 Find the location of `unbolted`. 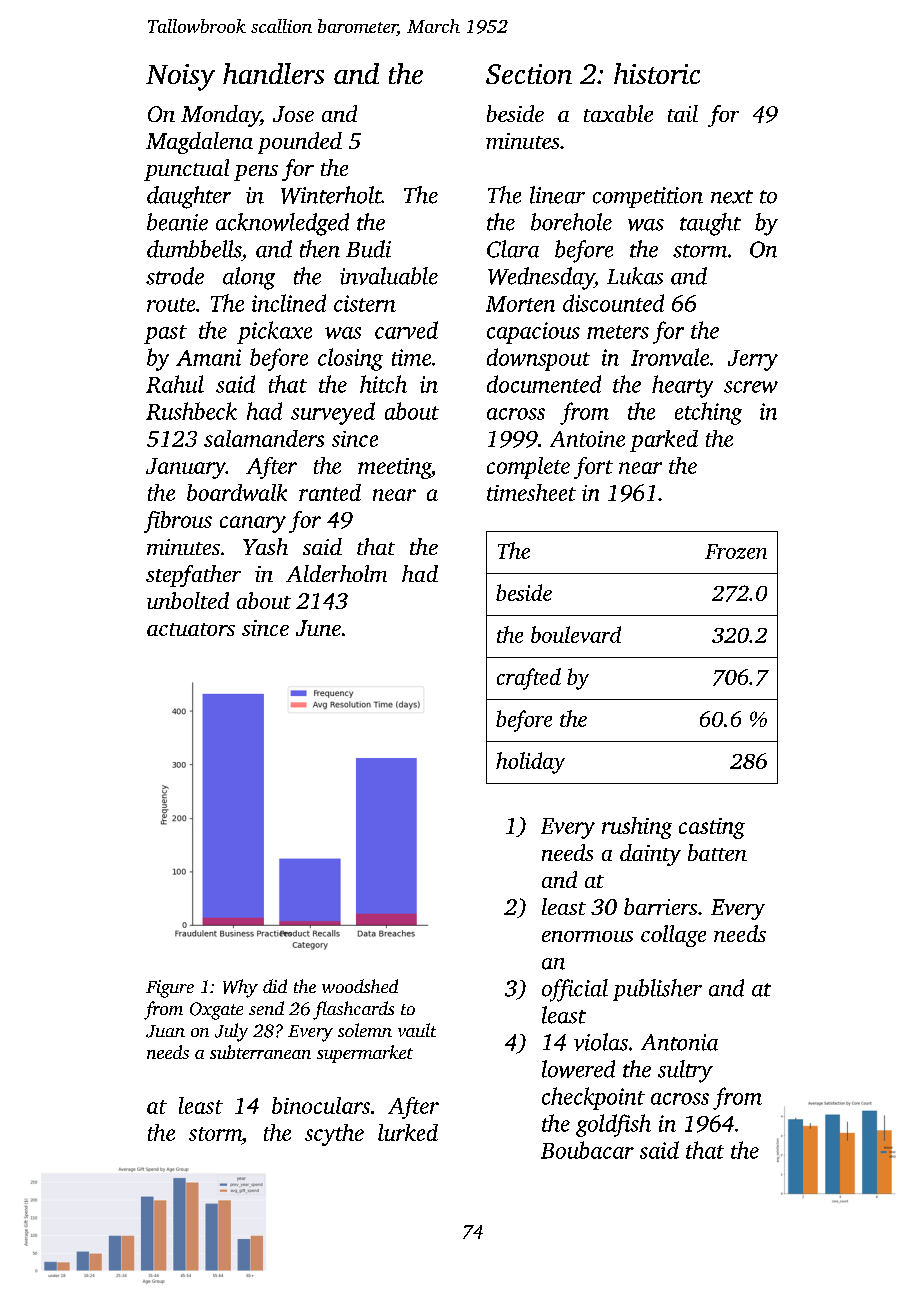

unbolted is located at coordinates (188, 600).
